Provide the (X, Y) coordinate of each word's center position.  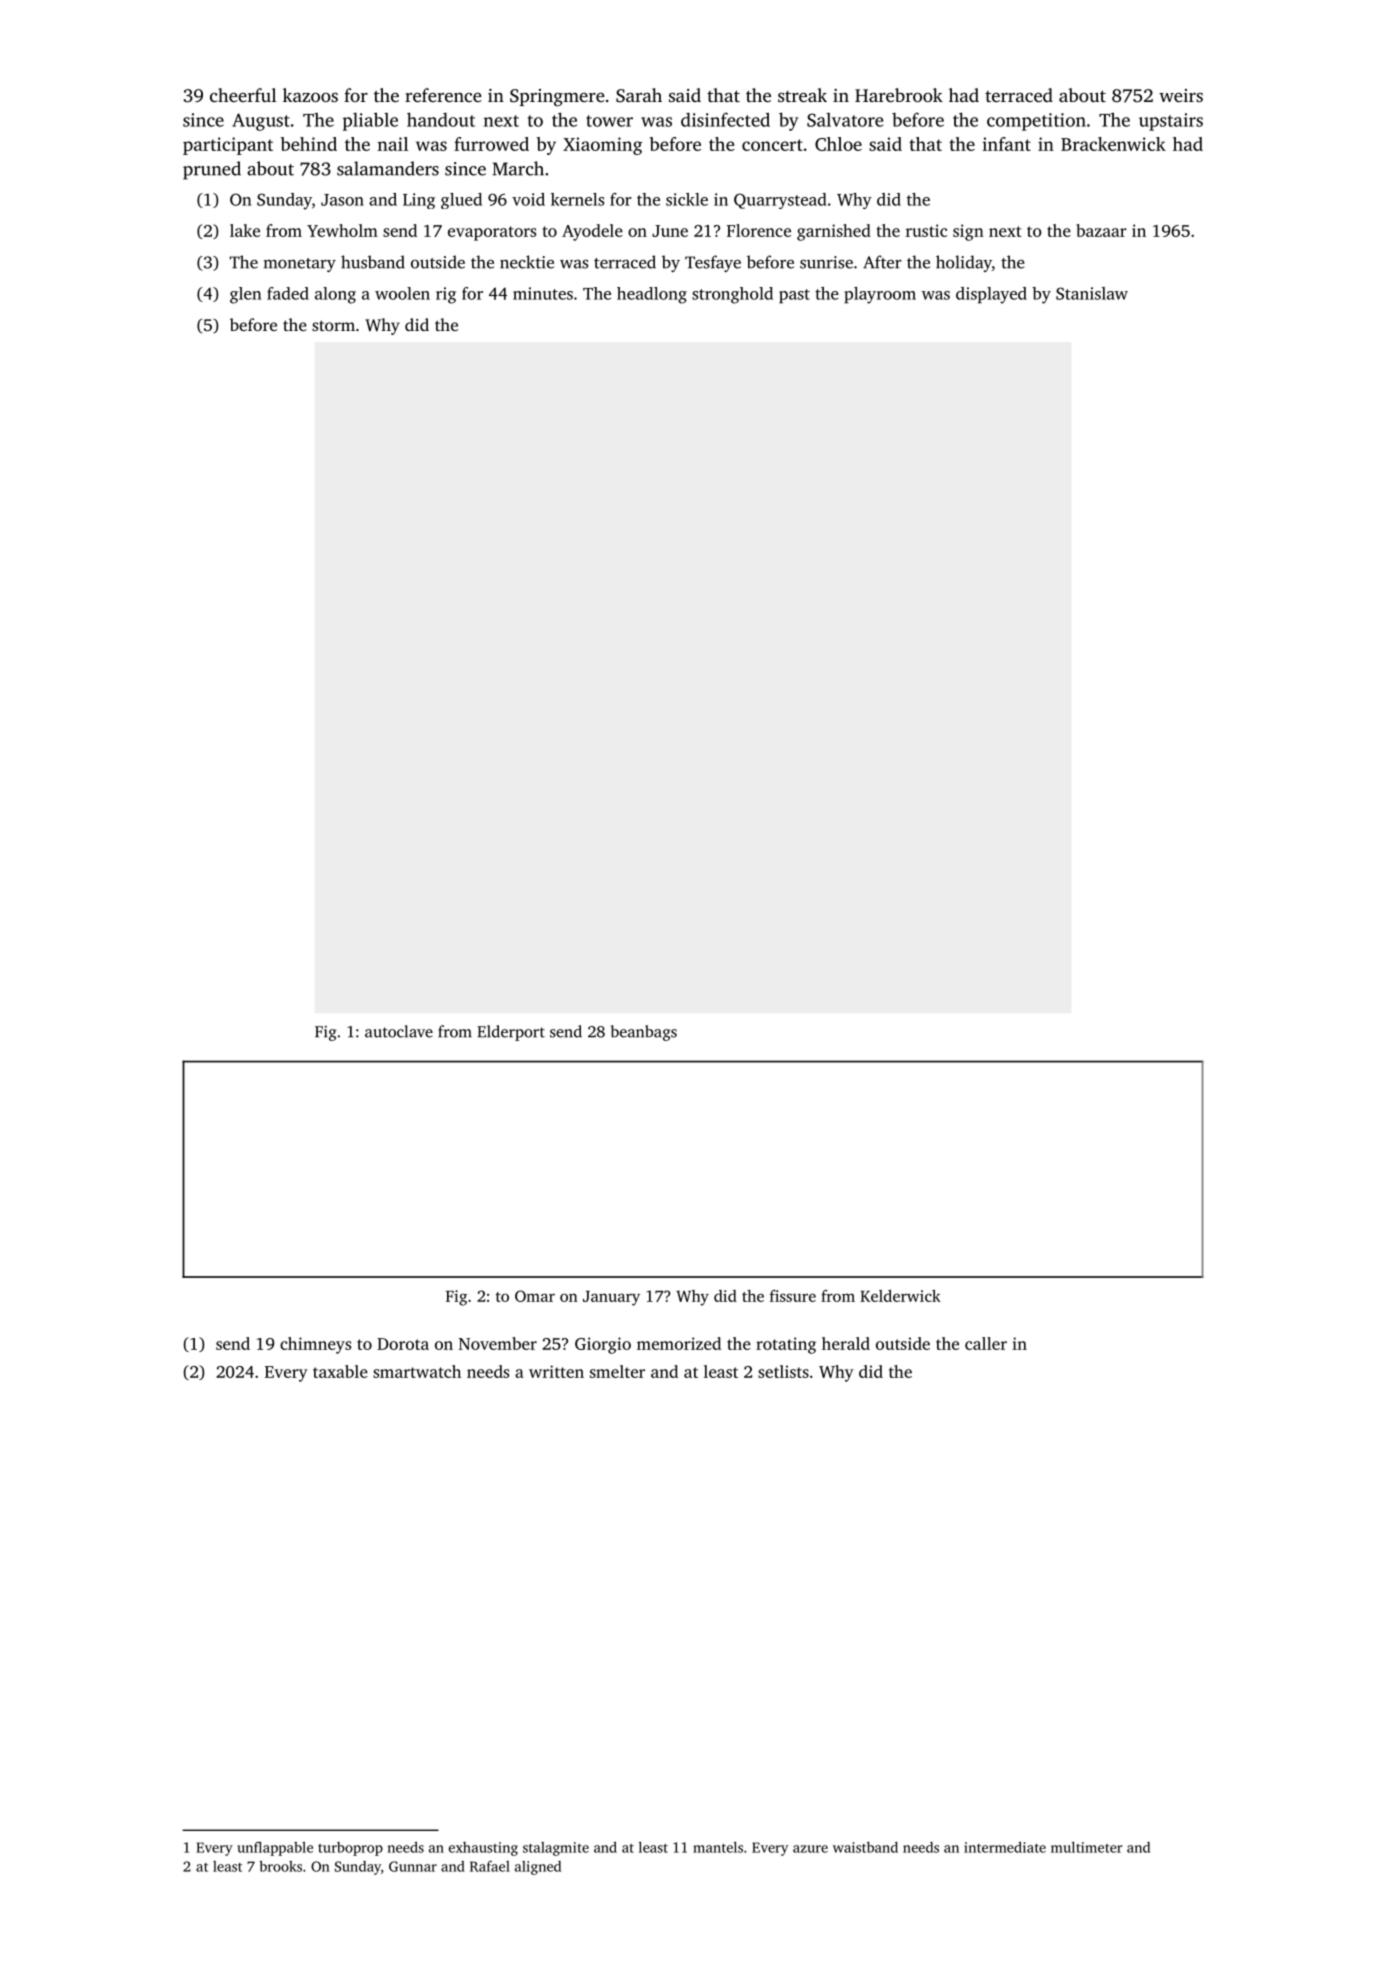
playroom (880, 295)
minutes (543, 293)
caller (986, 1343)
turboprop (350, 1849)
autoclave (399, 1031)
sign (968, 232)
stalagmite (556, 1849)
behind (309, 144)
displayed (991, 295)
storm (333, 325)
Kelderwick (900, 1296)
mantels (718, 1847)
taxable (340, 1371)
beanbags (644, 1033)
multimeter (1087, 1847)
